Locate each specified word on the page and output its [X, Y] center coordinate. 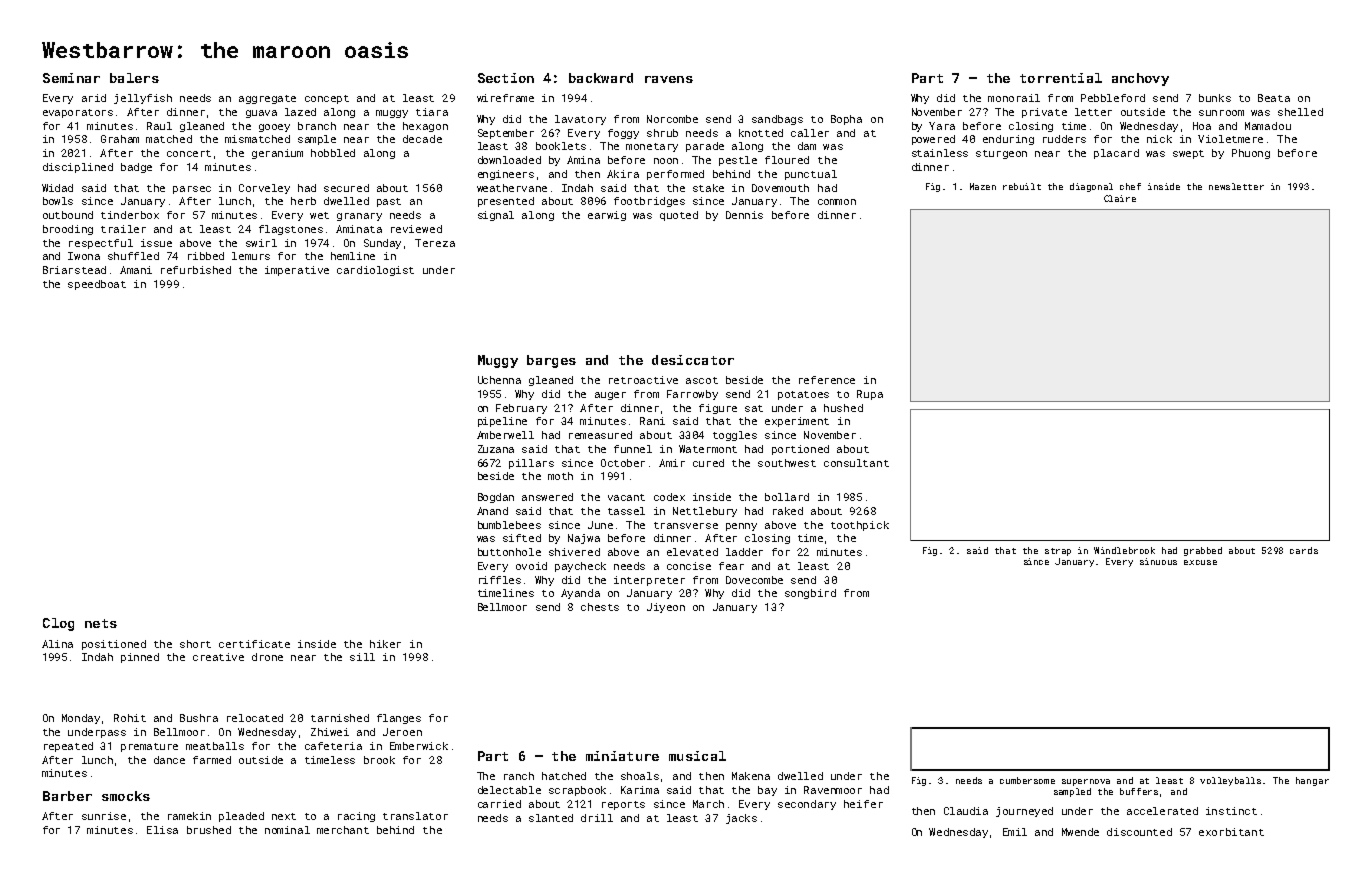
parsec [192, 190]
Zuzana [496, 449]
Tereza [435, 243]
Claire [1120, 198]
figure [718, 409]
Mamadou [1268, 126]
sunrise [104, 816]
